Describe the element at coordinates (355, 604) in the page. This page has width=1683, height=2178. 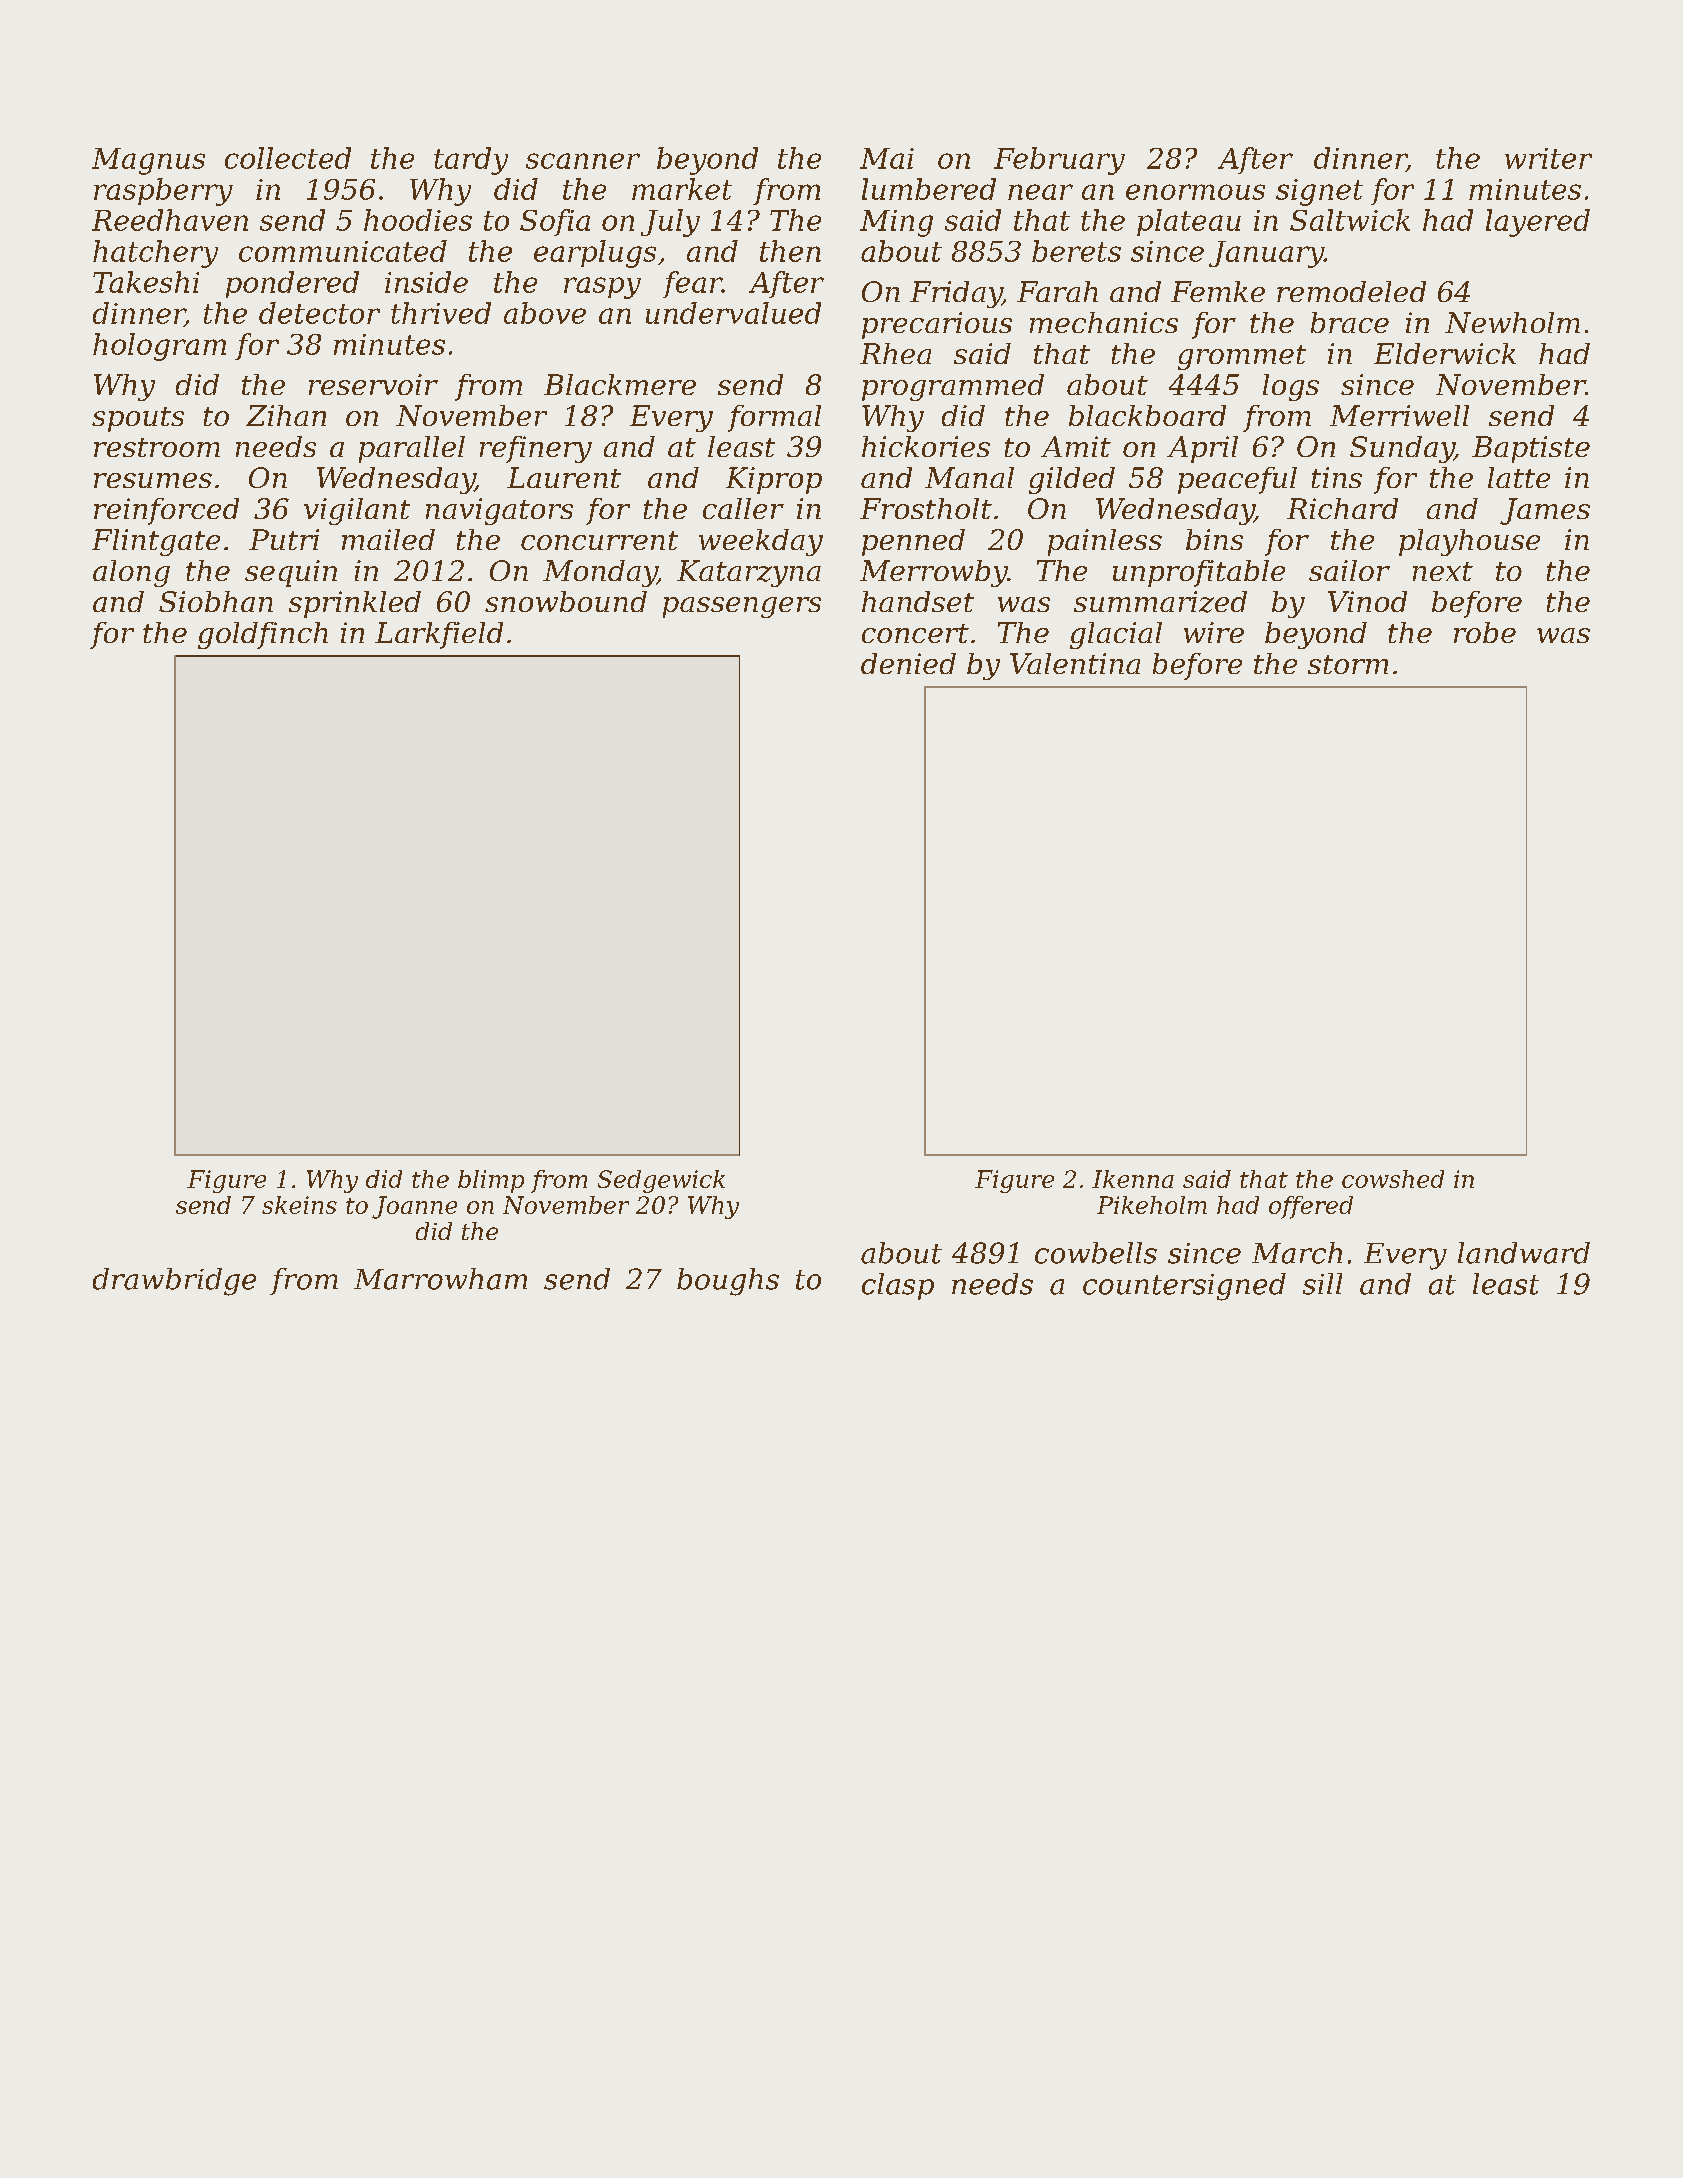
I see `sprinkled` at that location.
